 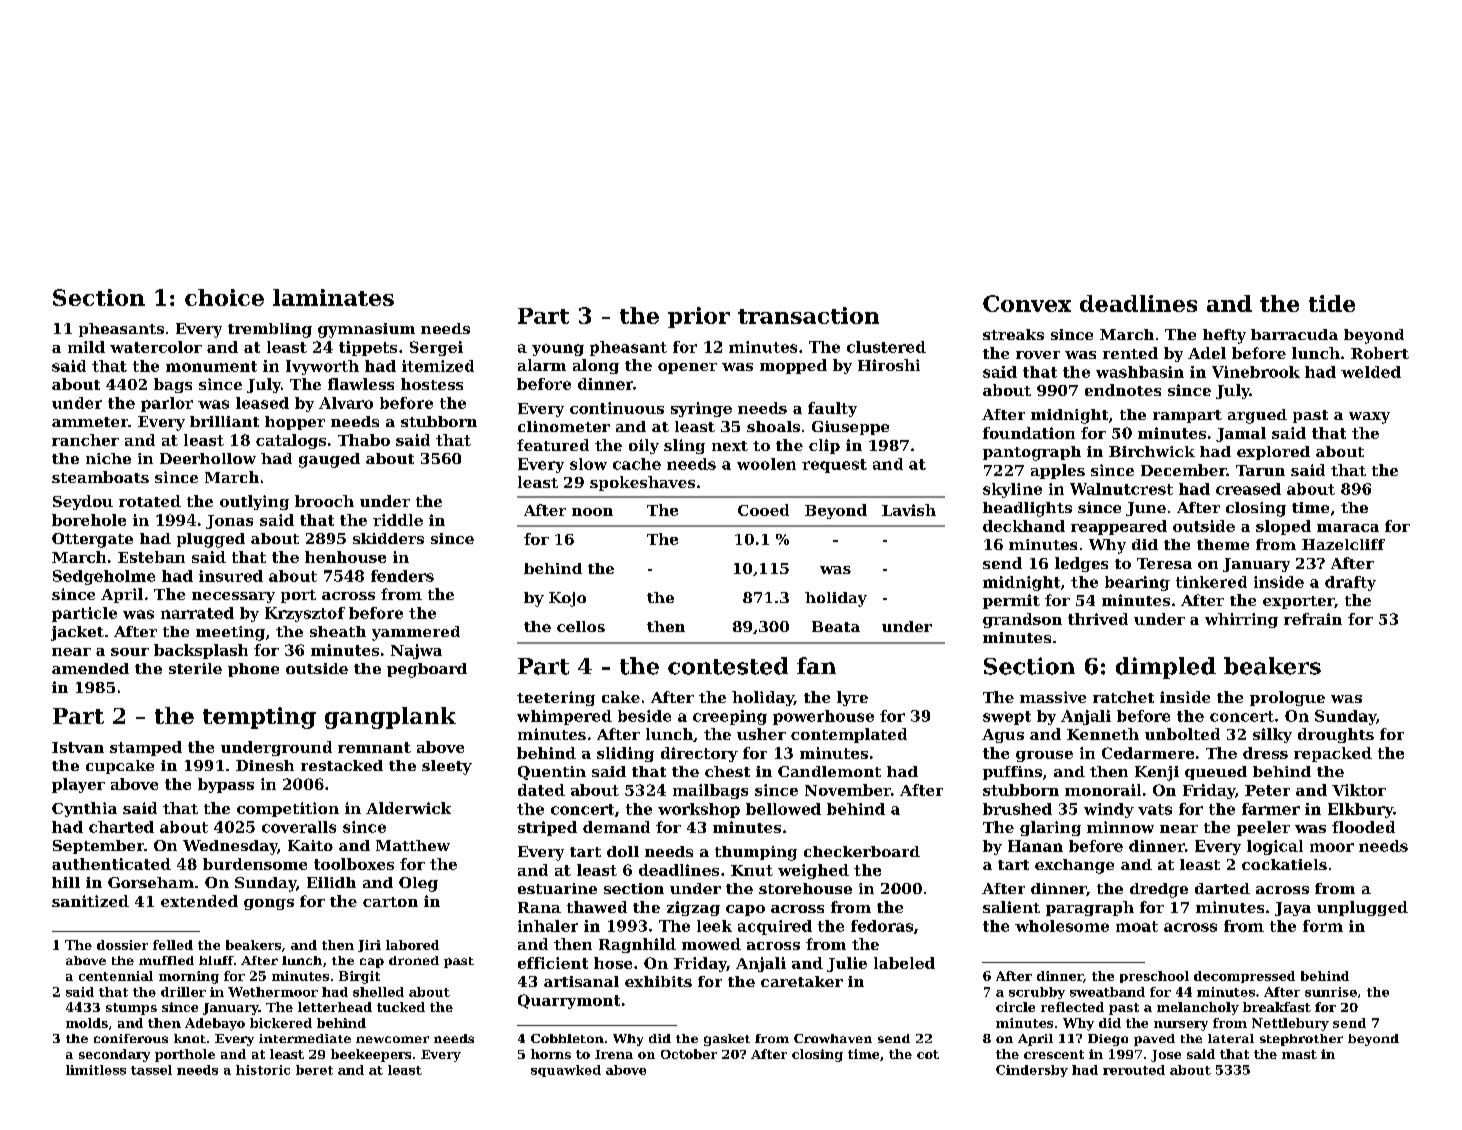 What do you see at coordinates (96, 1070) in the screenshot?
I see `limitless` at bounding box center [96, 1070].
